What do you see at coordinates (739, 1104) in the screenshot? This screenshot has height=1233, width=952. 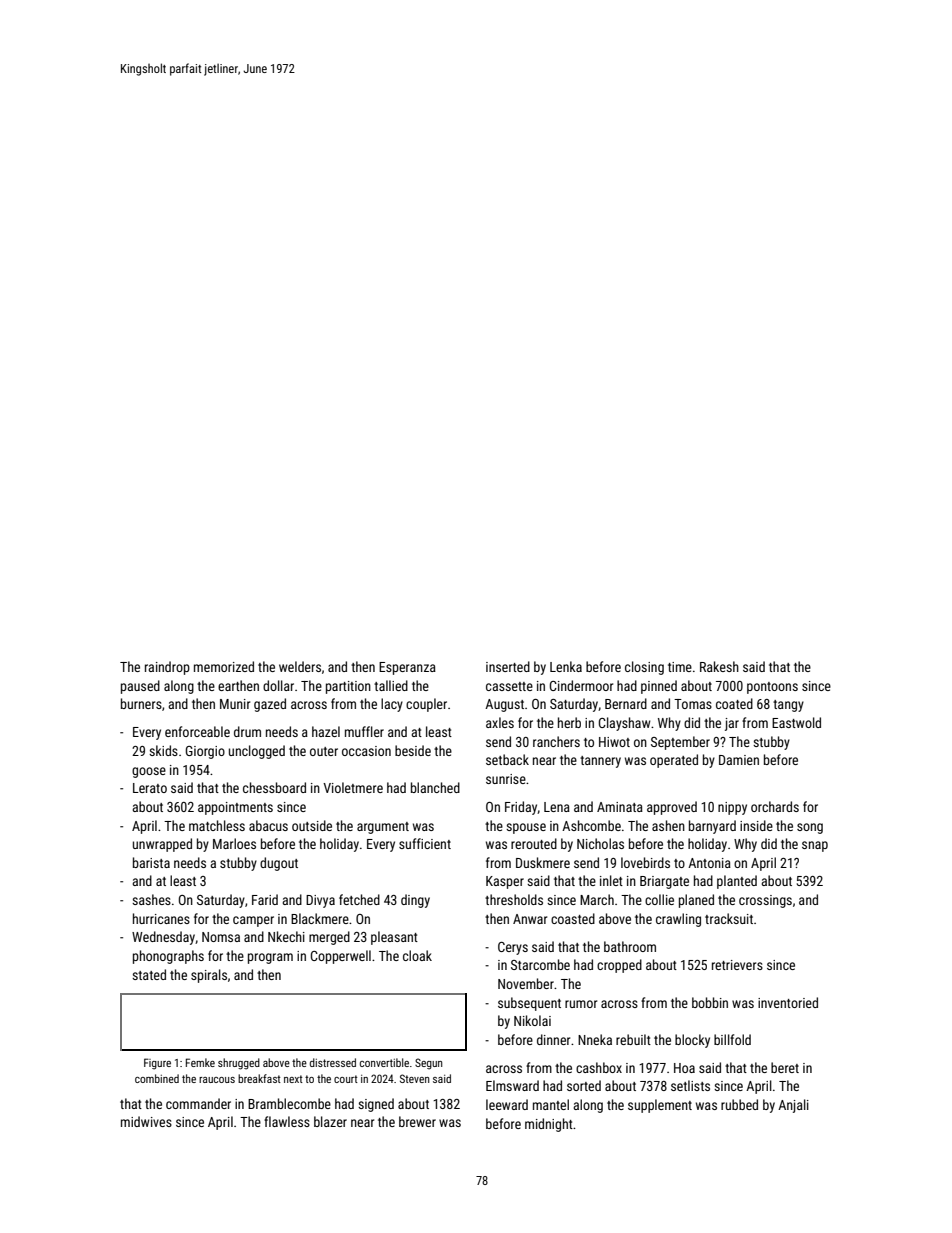 I see `rubbed` at bounding box center [739, 1104].
